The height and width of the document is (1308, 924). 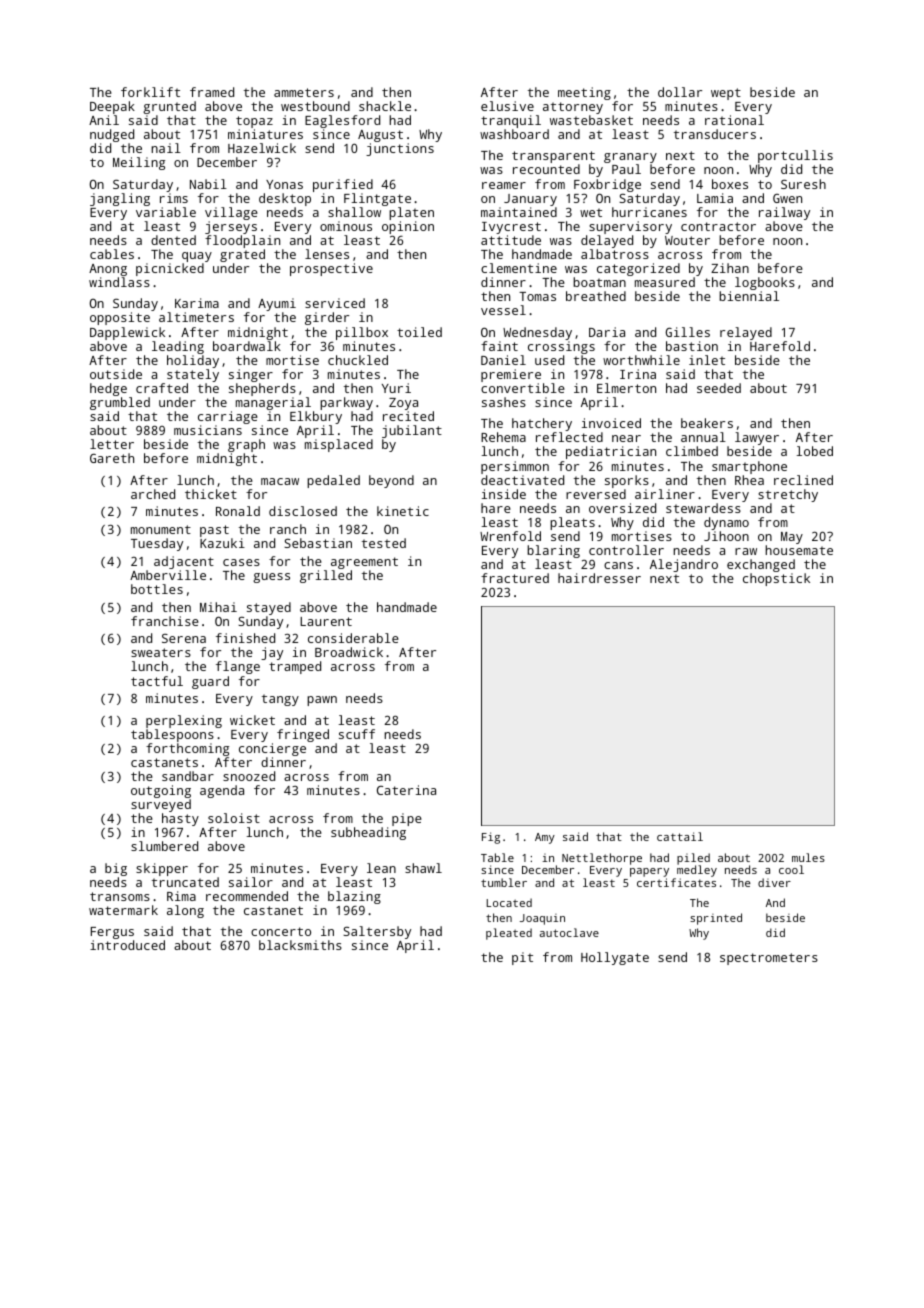 I want to click on portcullis, so click(x=795, y=157).
